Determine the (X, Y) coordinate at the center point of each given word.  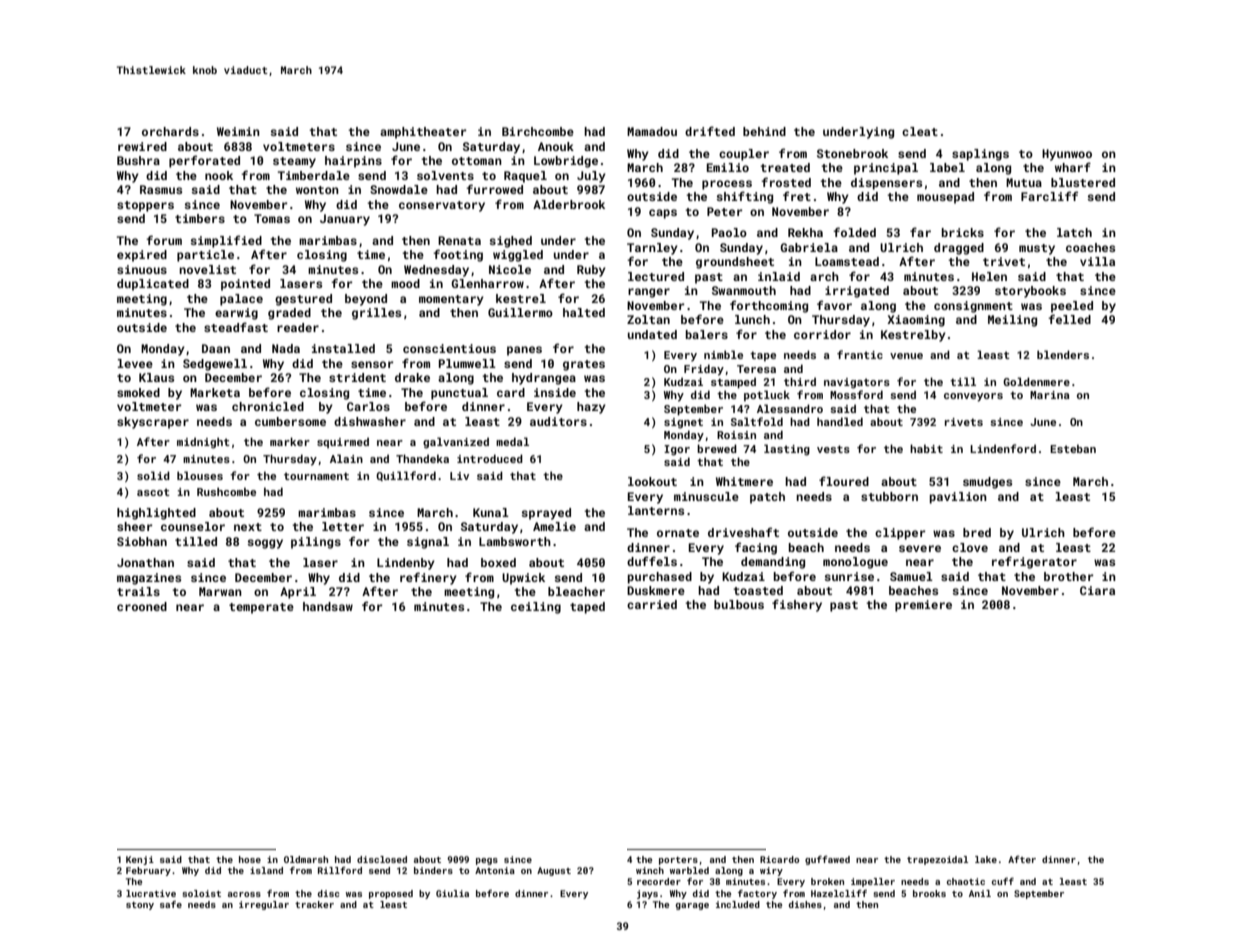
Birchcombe (538, 131)
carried (652, 604)
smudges (987, 483)
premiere (923, 606)
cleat (920, 131)
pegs (487, 861)
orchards (170, 131)
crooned (142, 606)
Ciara (1097, 590)
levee (135, 363)
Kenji (140, 860)
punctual (459, 394)
